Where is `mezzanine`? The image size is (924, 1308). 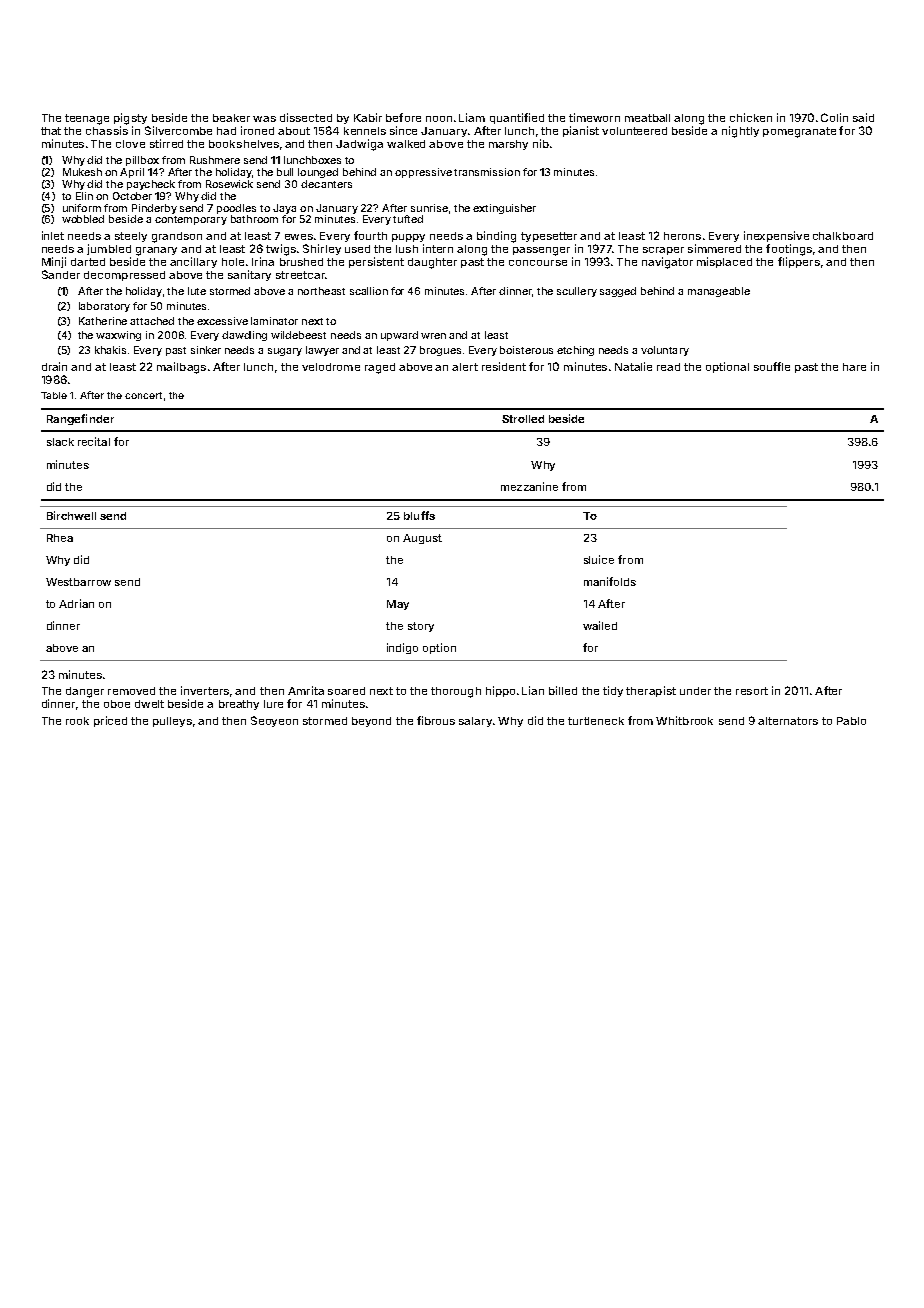
mezzanine is located at coordinates (529, 486).
